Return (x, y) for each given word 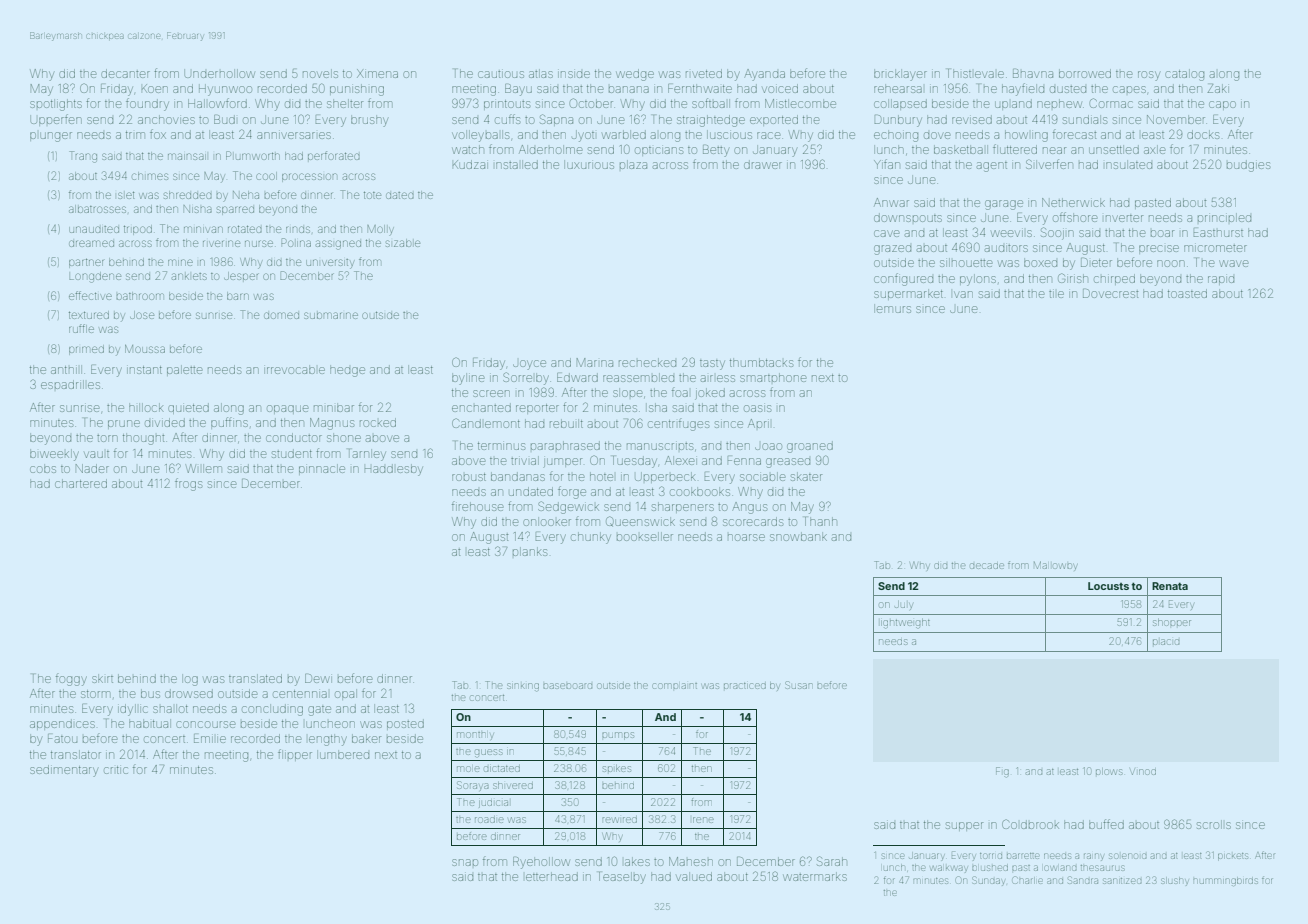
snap (465, 862)
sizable (403, 243)
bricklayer (900, 75)
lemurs (892, 308)
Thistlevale (976, 73)
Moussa (145, 349)
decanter (125, 73)
